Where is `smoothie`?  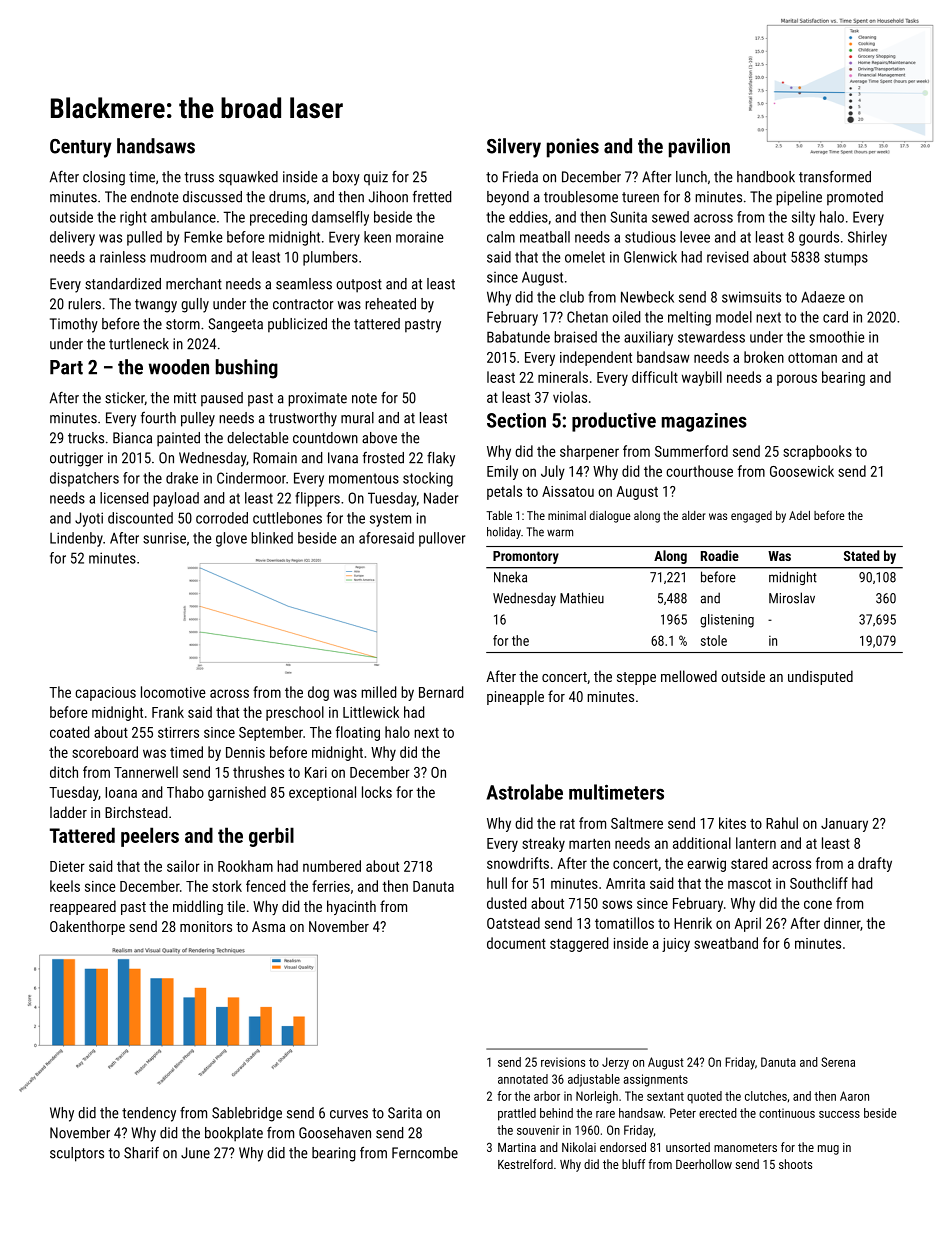 smoothie is located at coordinates (836, 337).
